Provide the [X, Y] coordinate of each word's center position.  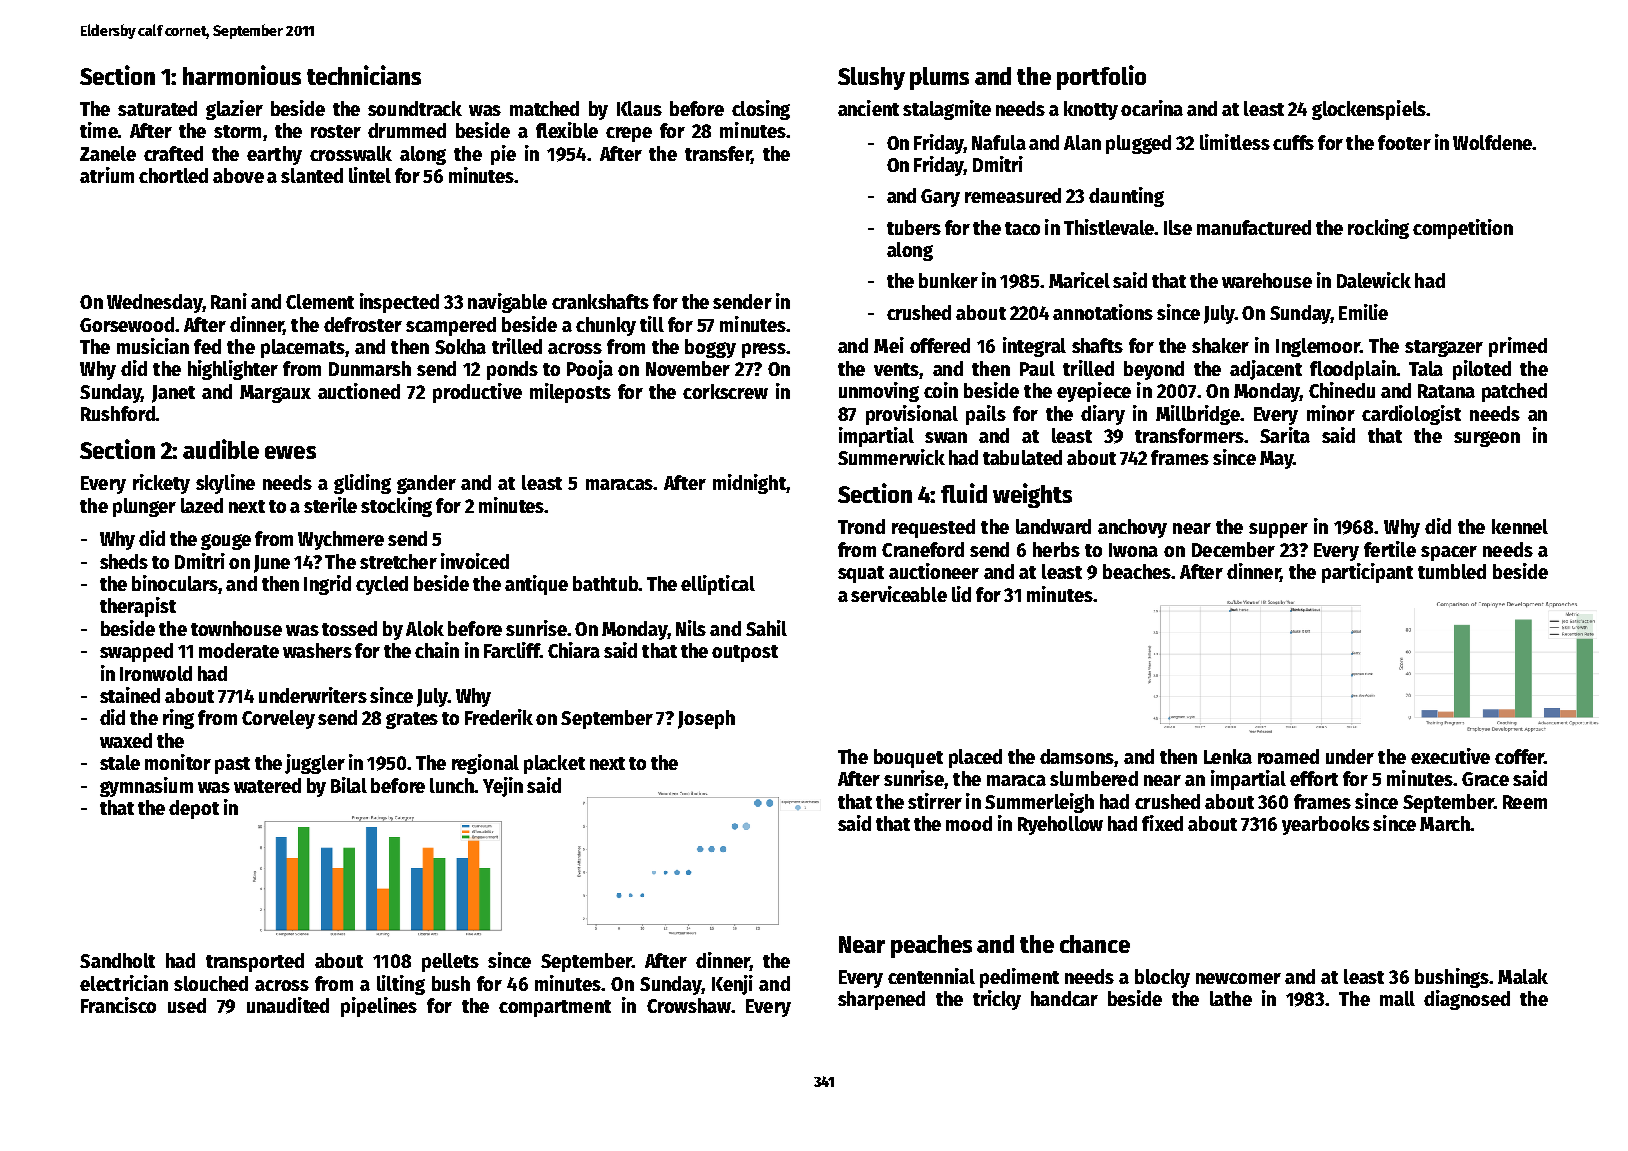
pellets [450, 962]
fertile [1390, 549]
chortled [173, 175]
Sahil [766, 628]
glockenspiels [1369, 110]
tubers [914, 227]
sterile [330, 505]
